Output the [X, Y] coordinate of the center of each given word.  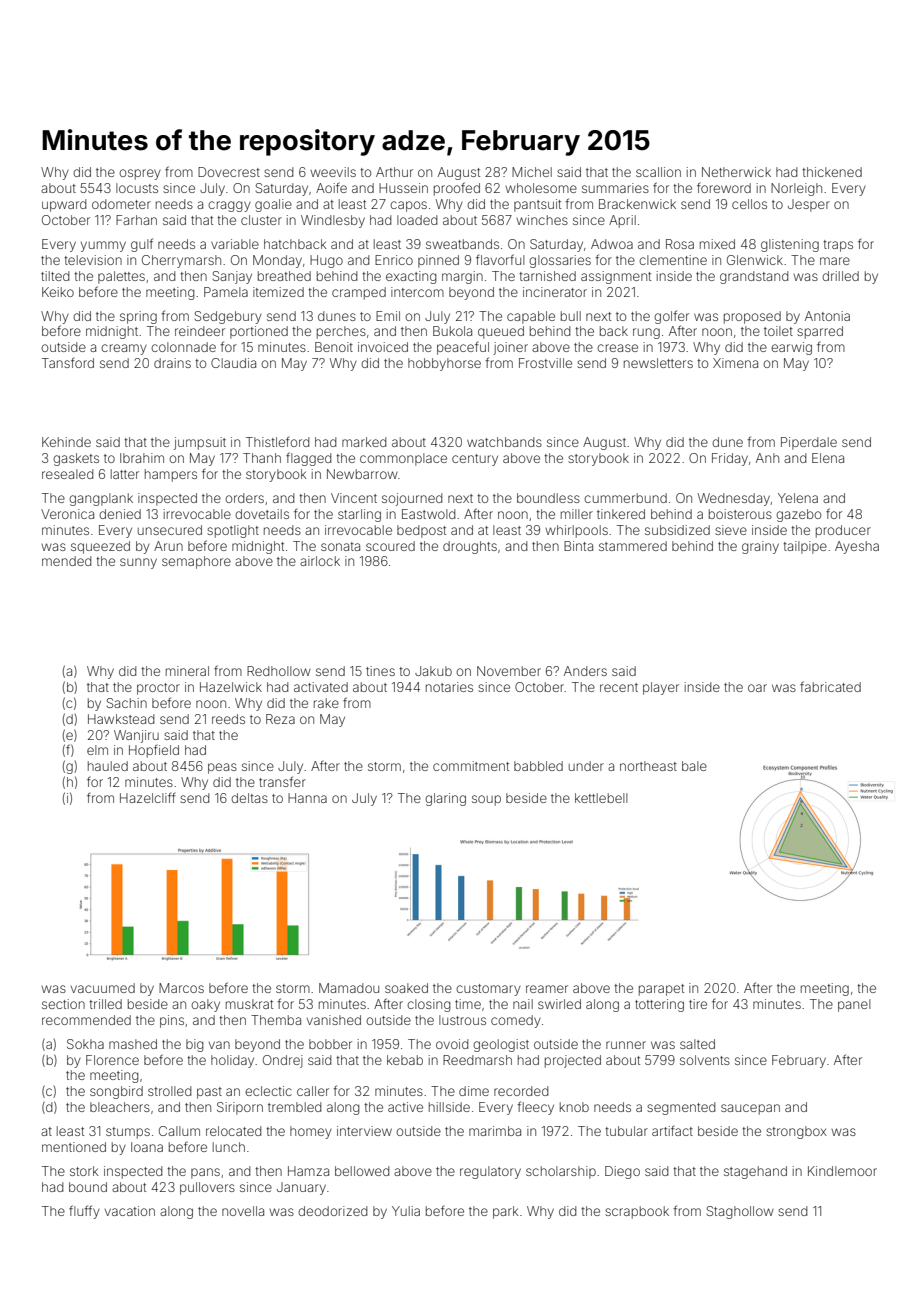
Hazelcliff [148, 798]
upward [64, 205]
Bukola [452, 331]
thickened [832, 172]
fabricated [830, 686]
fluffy [84, 1212]
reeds [228, 719]
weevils [333, 172]
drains [172, 363]
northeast [648, 766]
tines [380, 671]
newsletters [658, 363]
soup [486, 800]
